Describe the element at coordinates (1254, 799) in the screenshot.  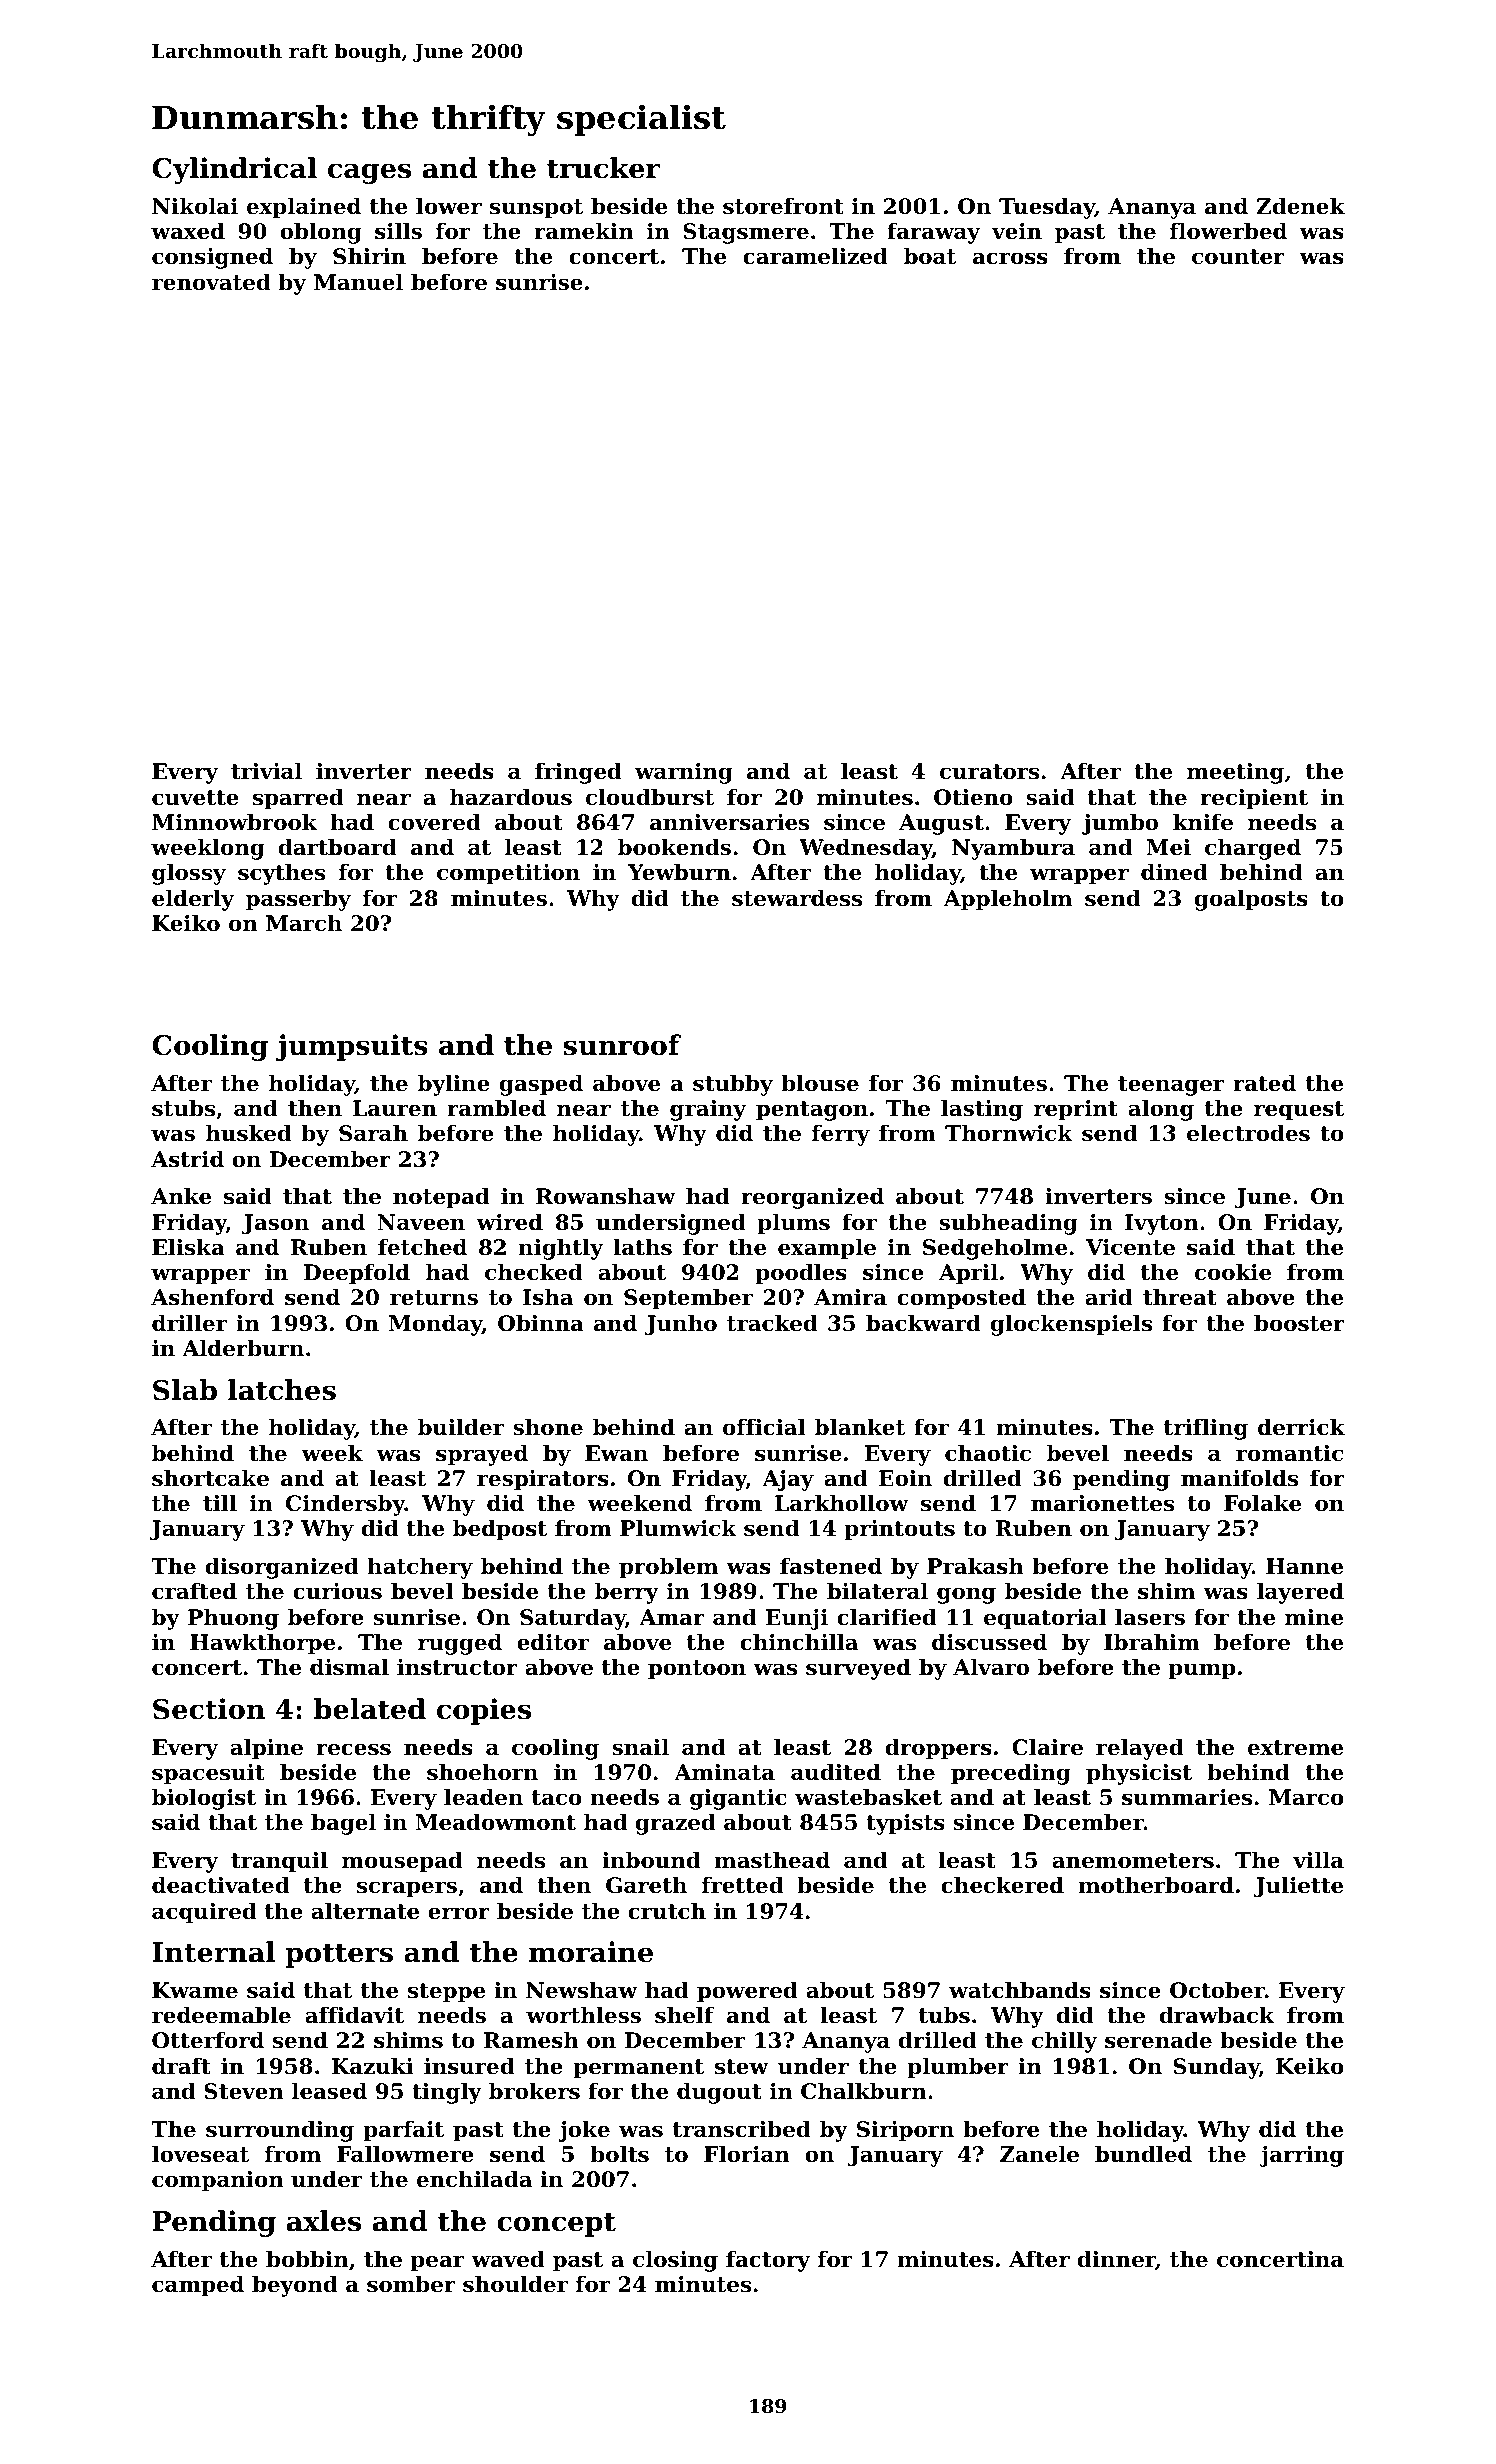
I see `recipient` at that location.
